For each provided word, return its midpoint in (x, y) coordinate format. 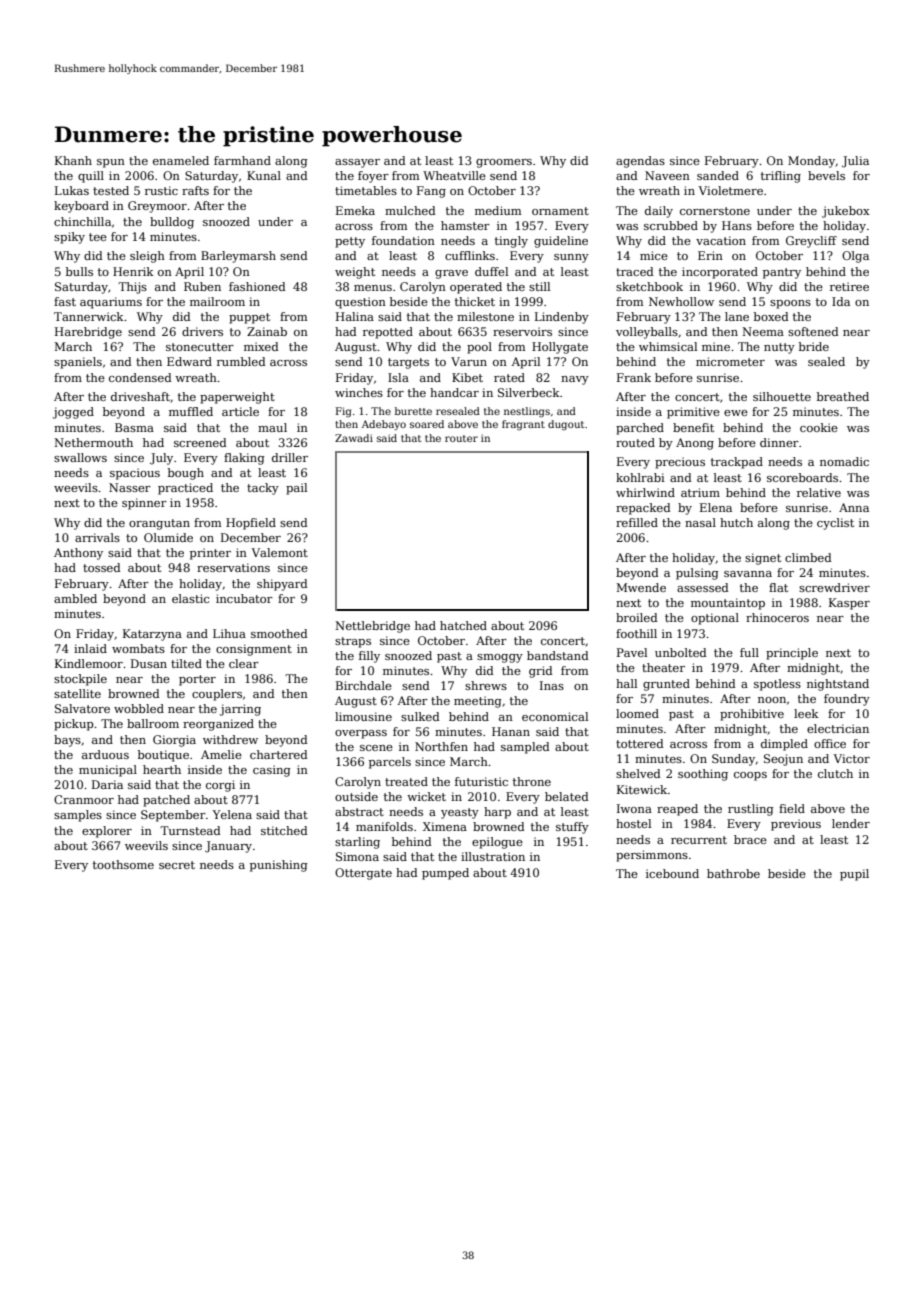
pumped (445, 874)
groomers (504, 163)
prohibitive (752, 715)
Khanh (73, 160)
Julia (855, 162)
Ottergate (363, 874)
